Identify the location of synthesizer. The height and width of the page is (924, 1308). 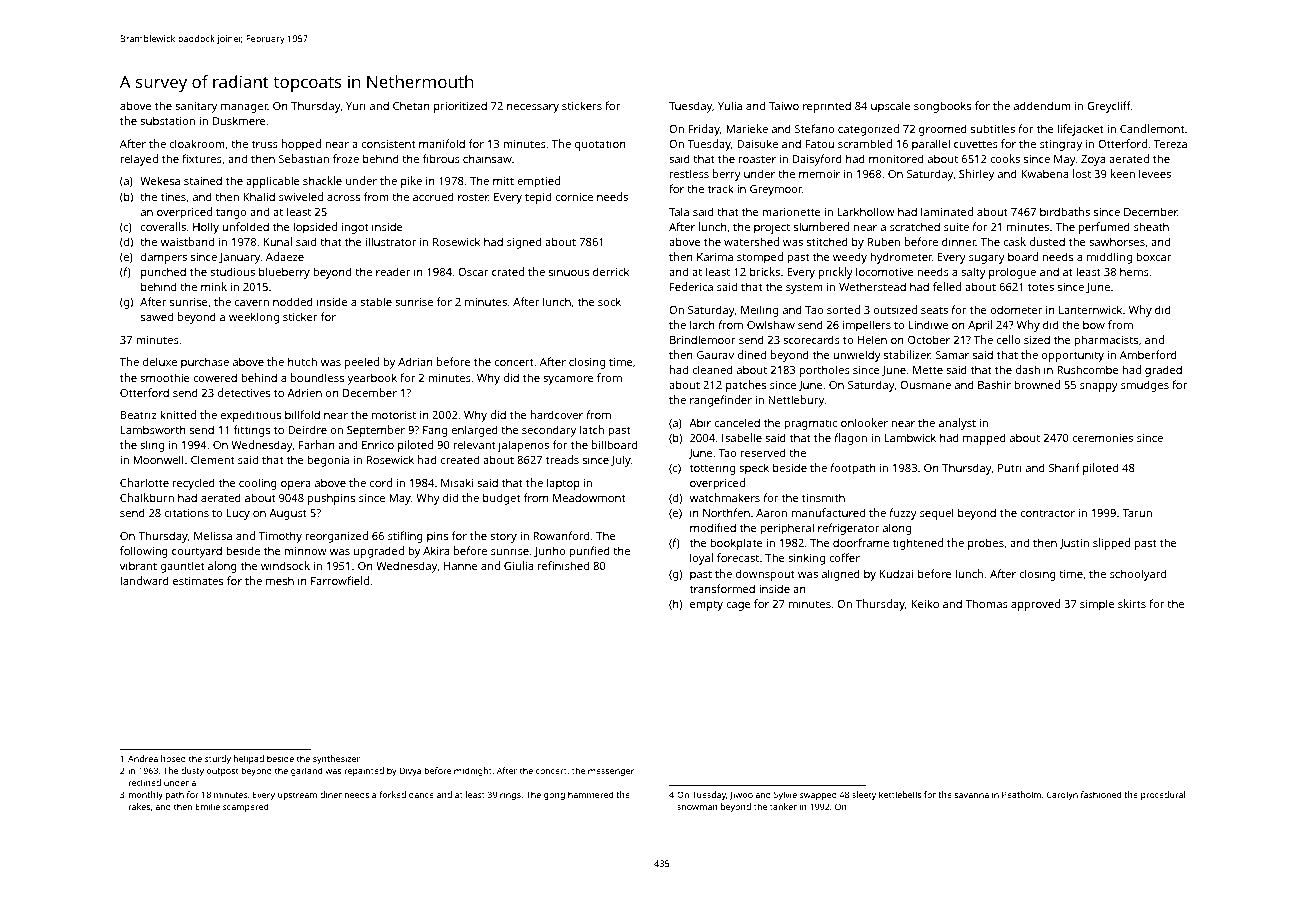
(336, 759).
